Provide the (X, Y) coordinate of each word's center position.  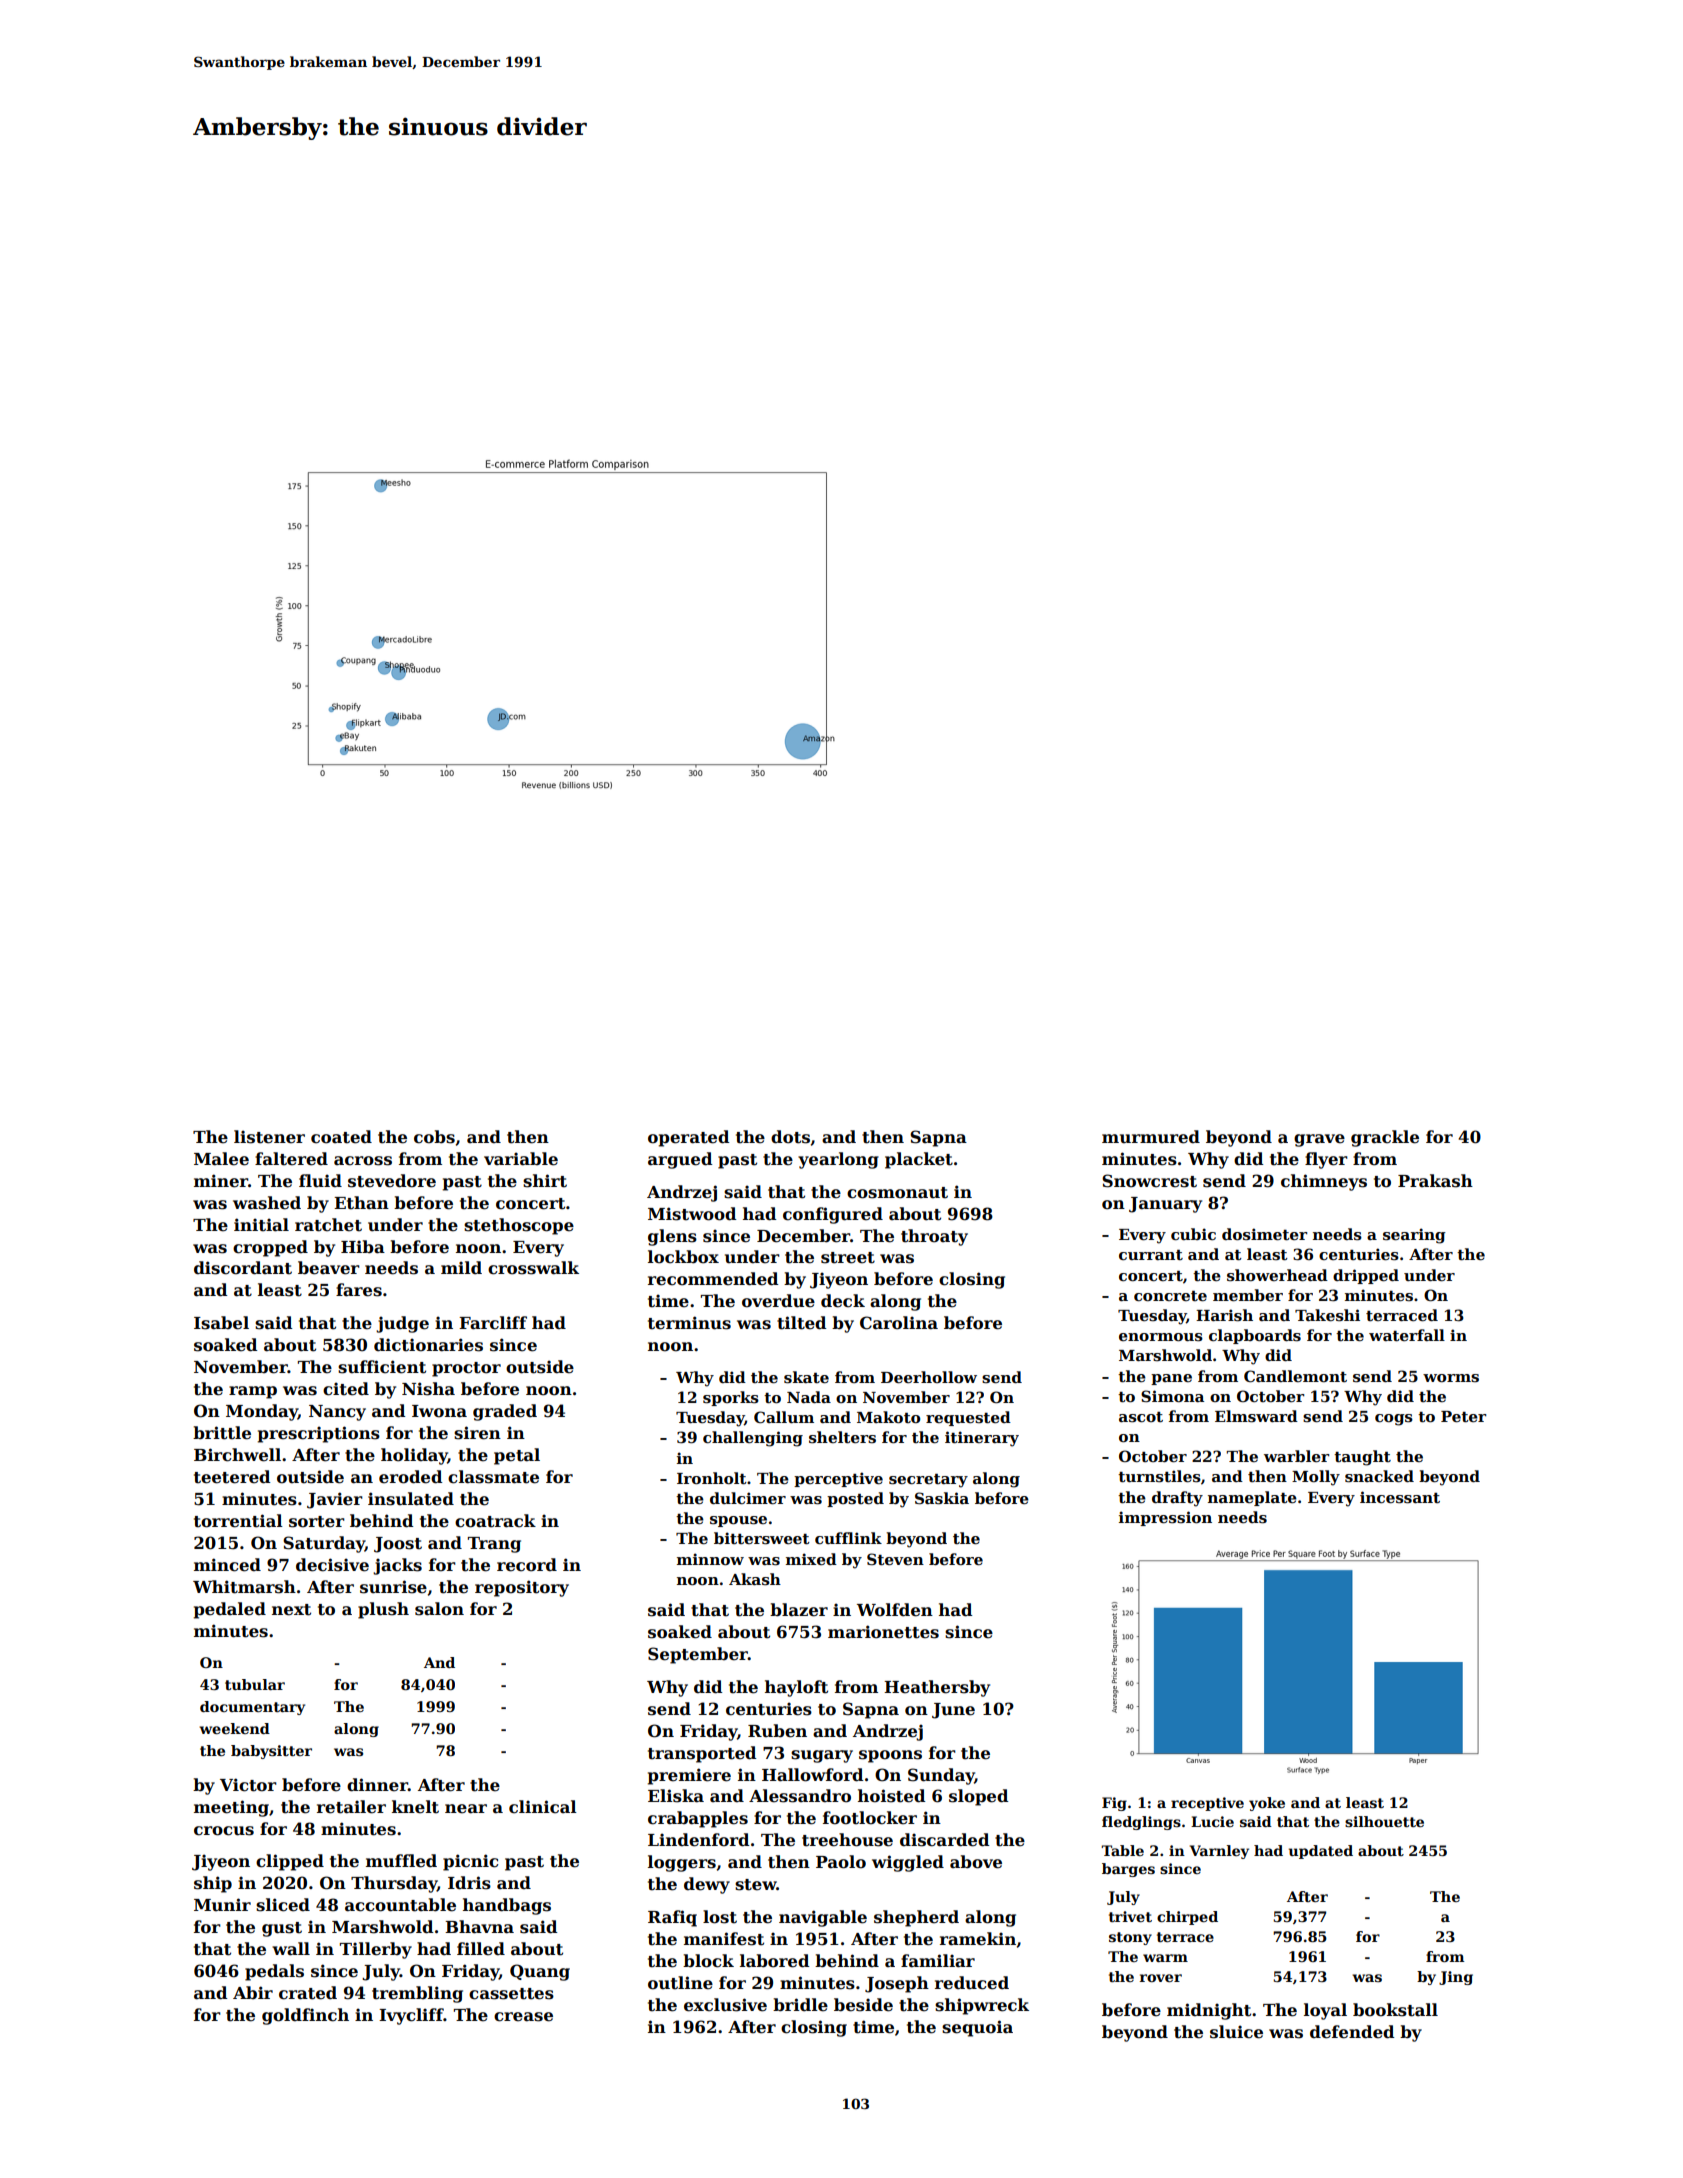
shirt (545, 1181)
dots (790, 1137)
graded (505, 1412)
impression (1165, 1518)
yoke (1267, 1804)
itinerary (982, 1439)
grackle (1385, 1138)
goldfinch (305, 2016)
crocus (224, 1831)
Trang (494, 1545)
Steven (895, 1559)
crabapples (698, 1819)
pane (1171, 1379)
